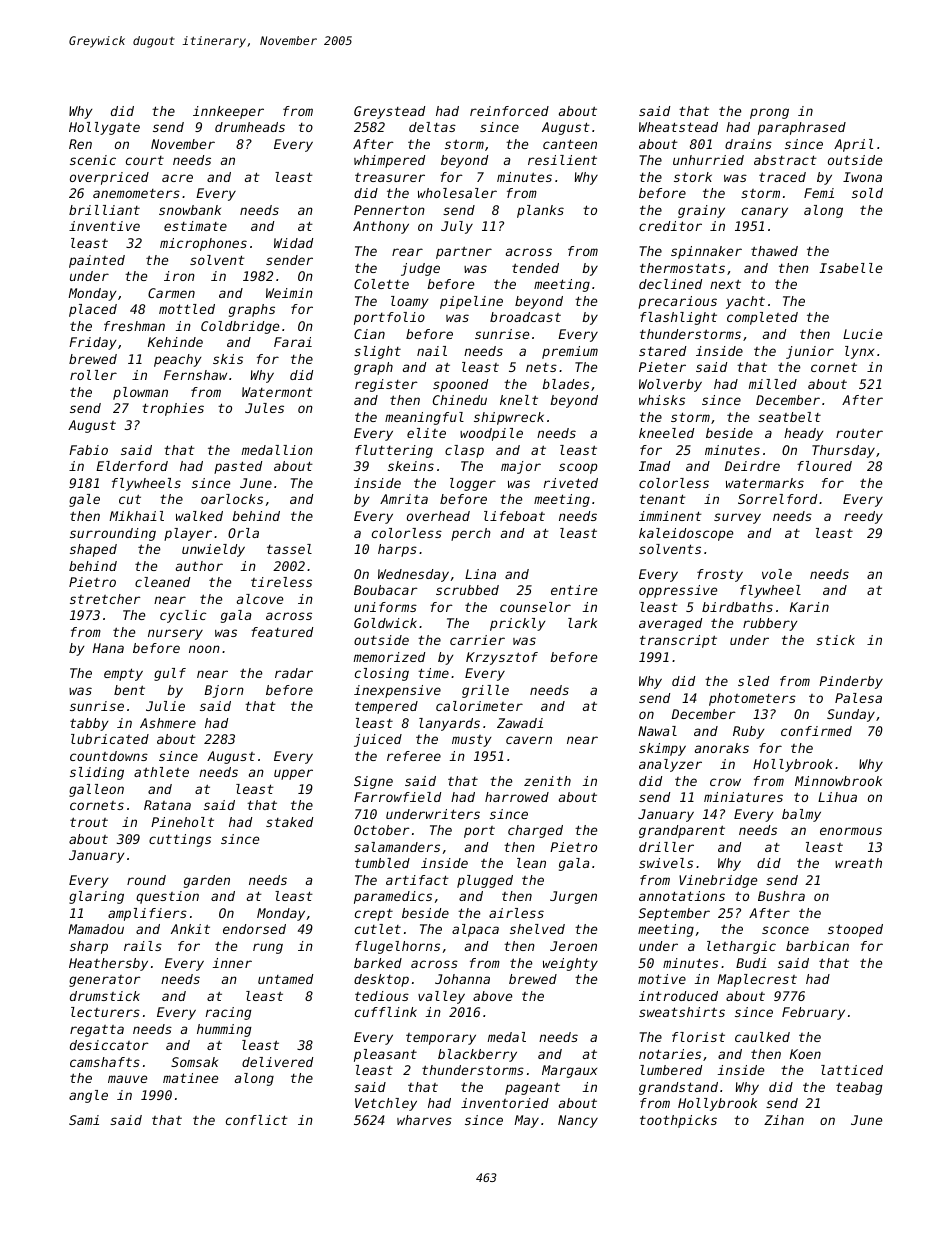 The width and height of the image is (952, 1233). Describe the element at coordinates (662, 351) in the image. I see `stared` at that location.
